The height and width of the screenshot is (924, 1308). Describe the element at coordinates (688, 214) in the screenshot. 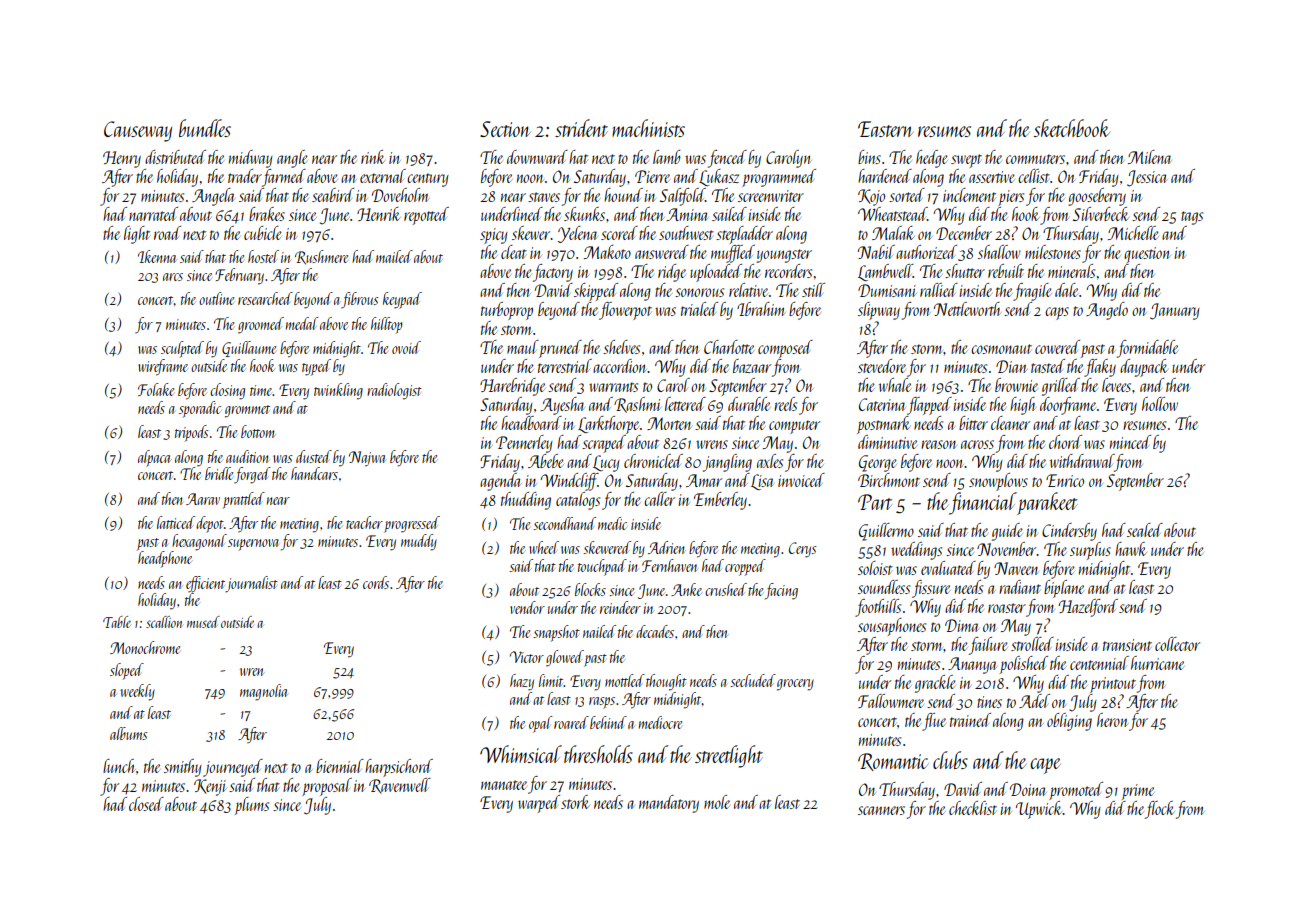

I see `Amina` at that location.
